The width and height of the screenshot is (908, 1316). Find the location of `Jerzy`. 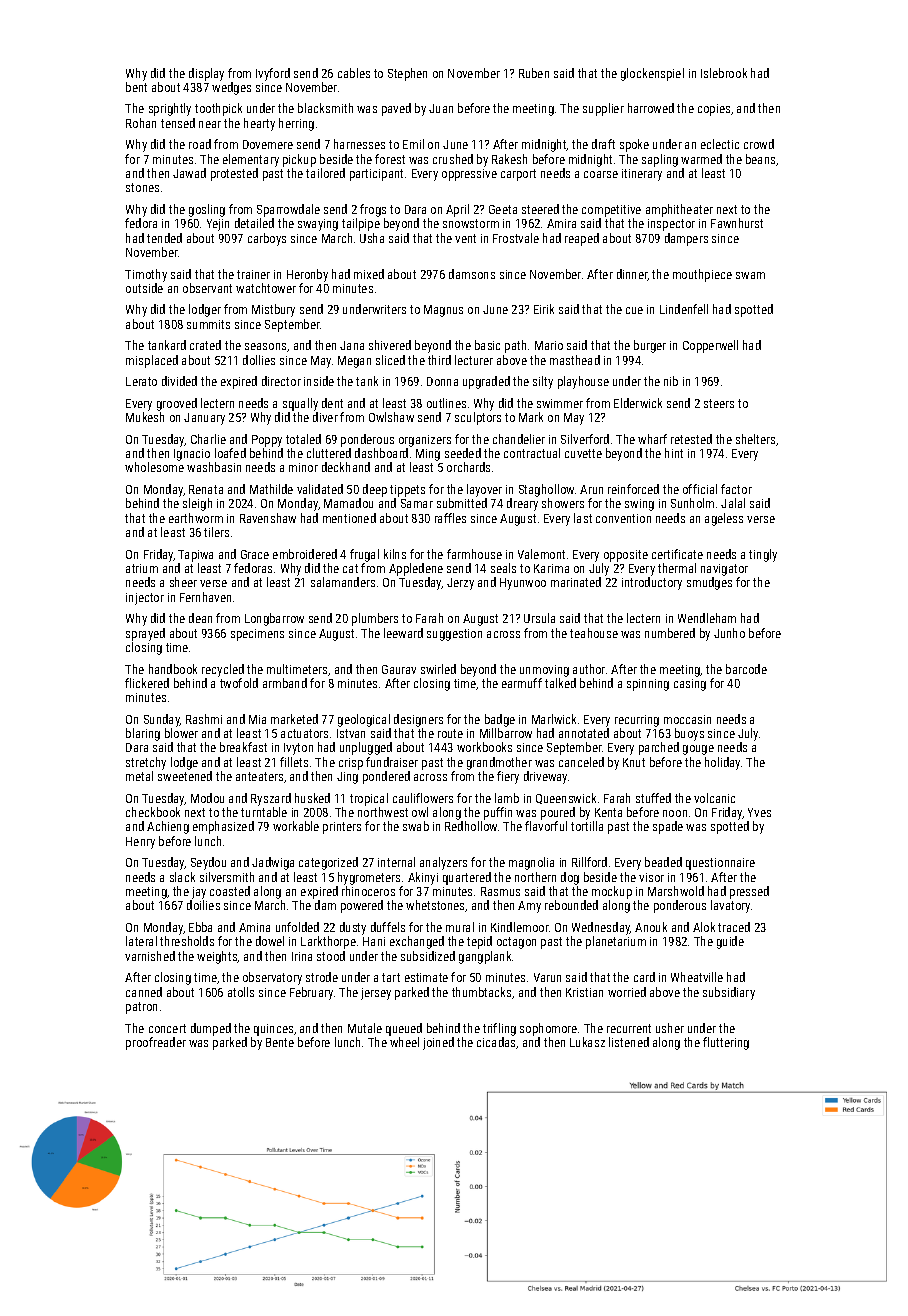

Jerzy is located at coordinates (460, 584).
